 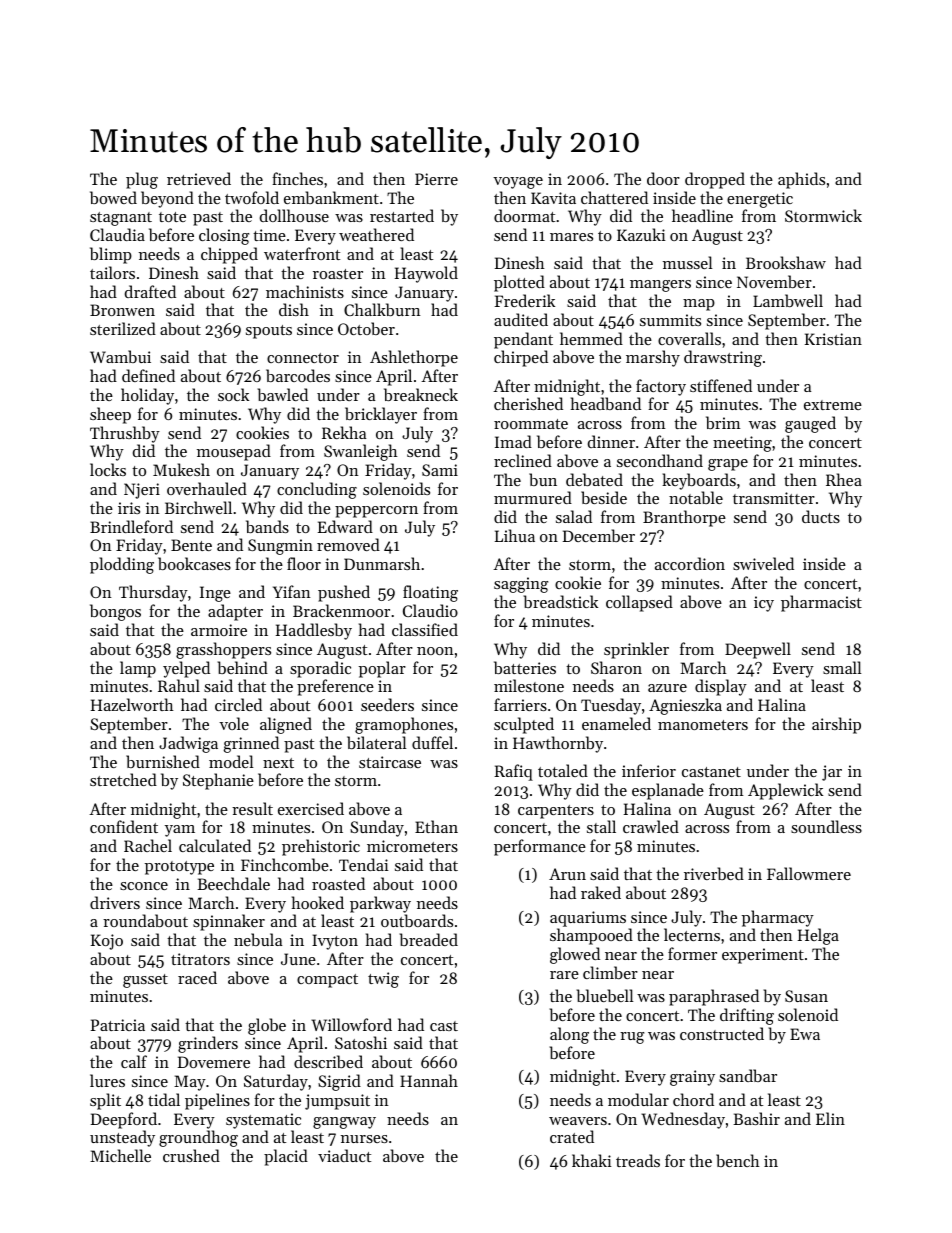 What do you see at coordinates (267, 526) in the screenshot?
I see `bands` at bounding box center [267, 526].
